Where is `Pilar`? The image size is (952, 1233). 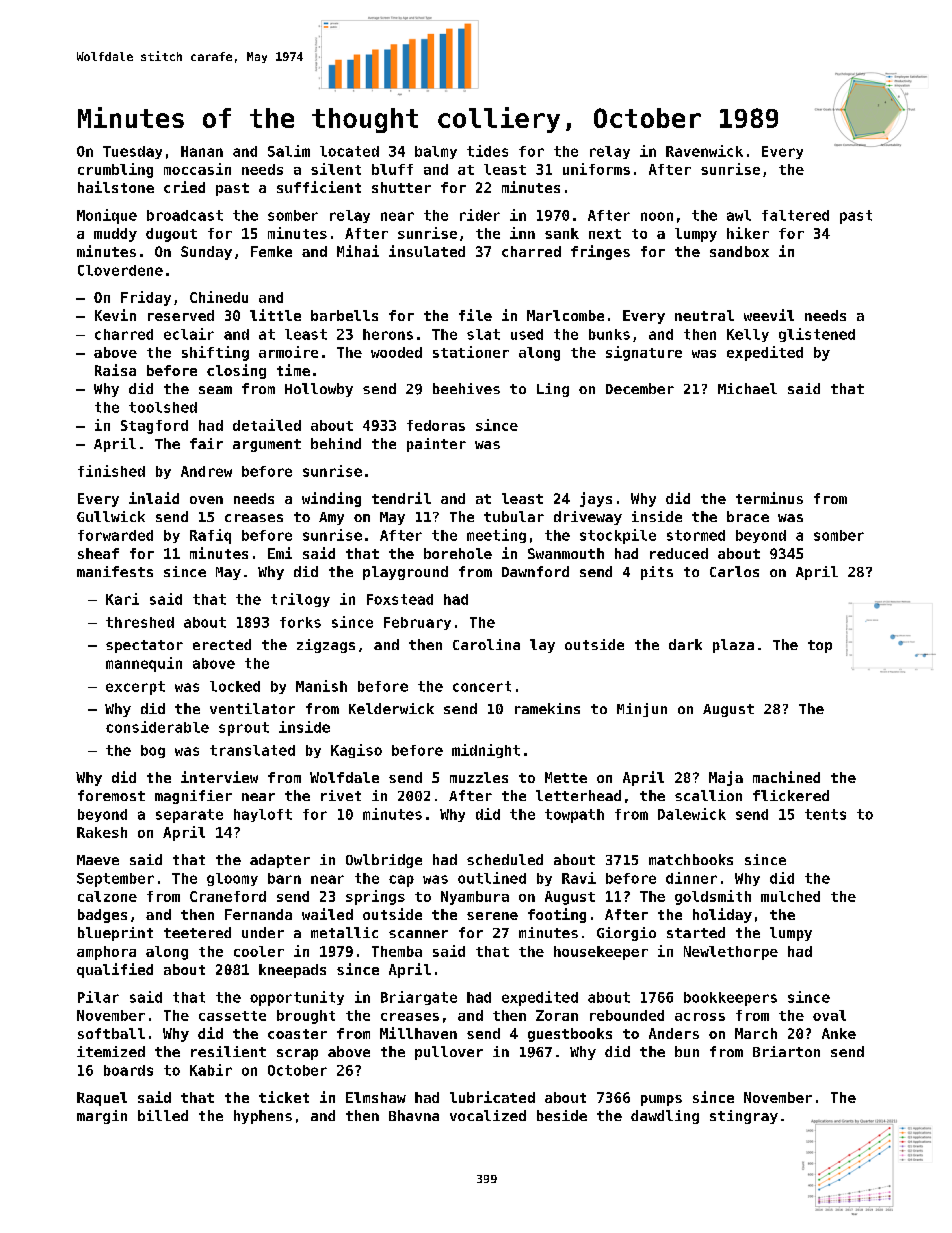 Pilar is located at coordinates (98, 997).
